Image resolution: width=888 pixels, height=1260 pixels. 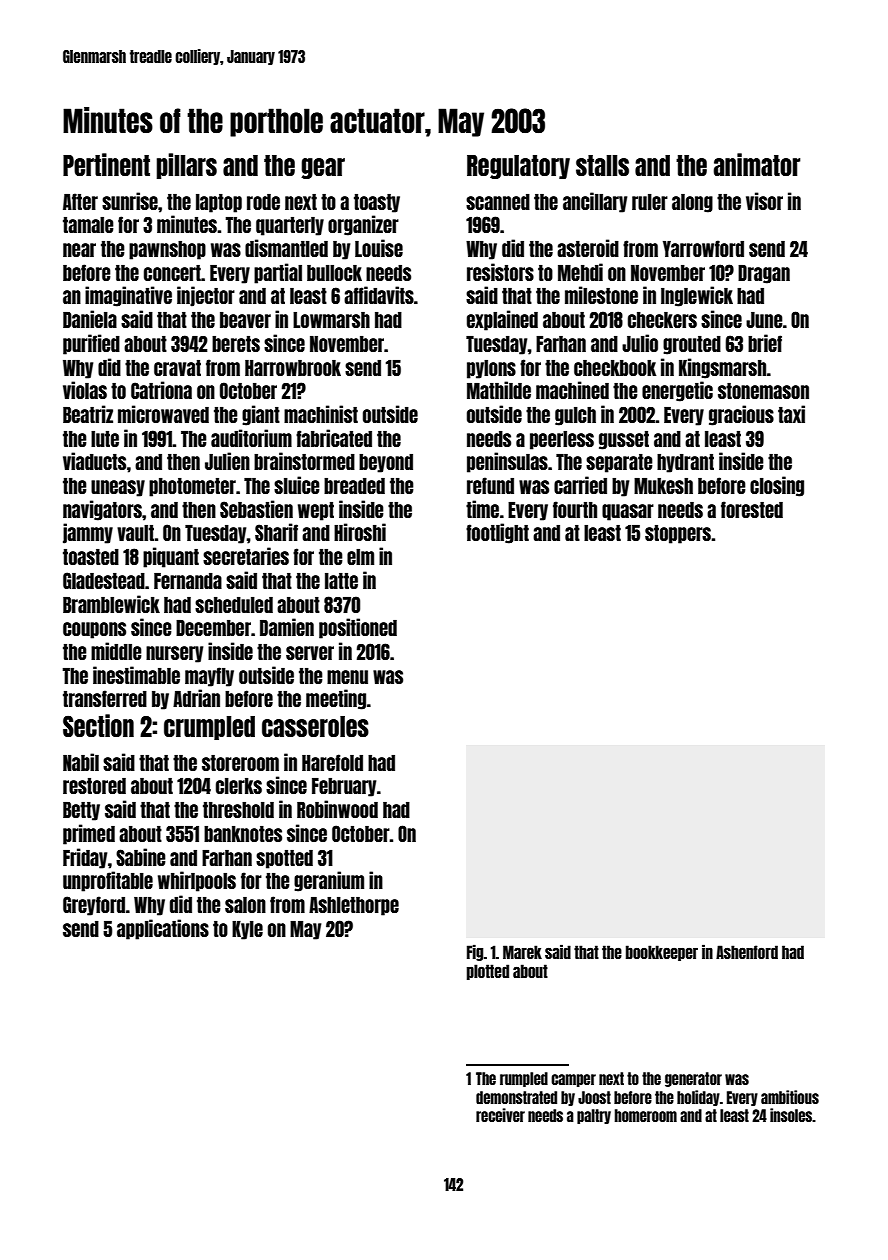 I want to click on latte, so click(x=341, y=581).
